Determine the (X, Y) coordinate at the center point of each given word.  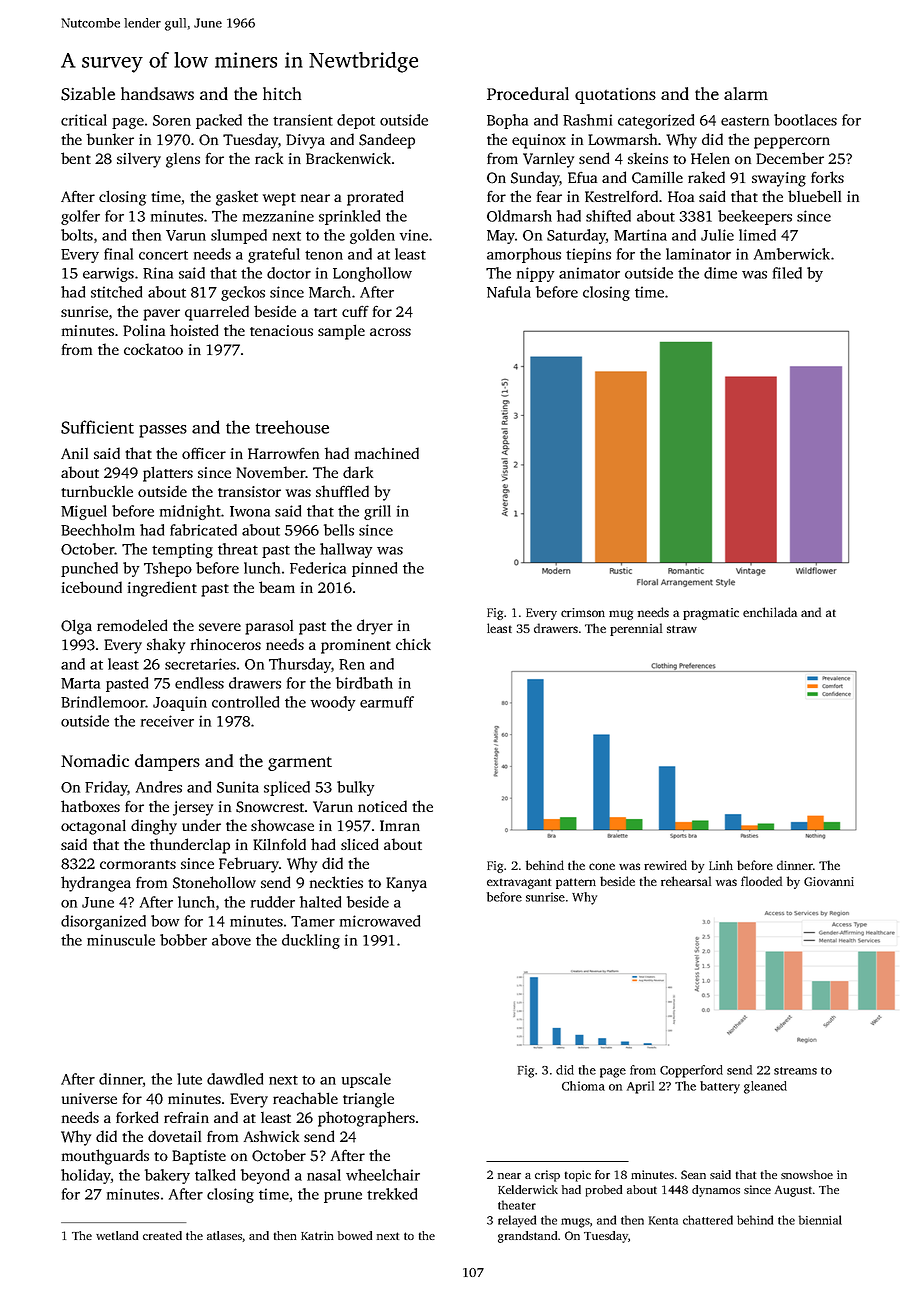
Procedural (528, 93)
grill (377, 512)
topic (578, 1176)
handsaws (157, 93)
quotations (615, 96)
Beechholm (98, 530)
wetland (117, 1235)
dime (720, 273)
